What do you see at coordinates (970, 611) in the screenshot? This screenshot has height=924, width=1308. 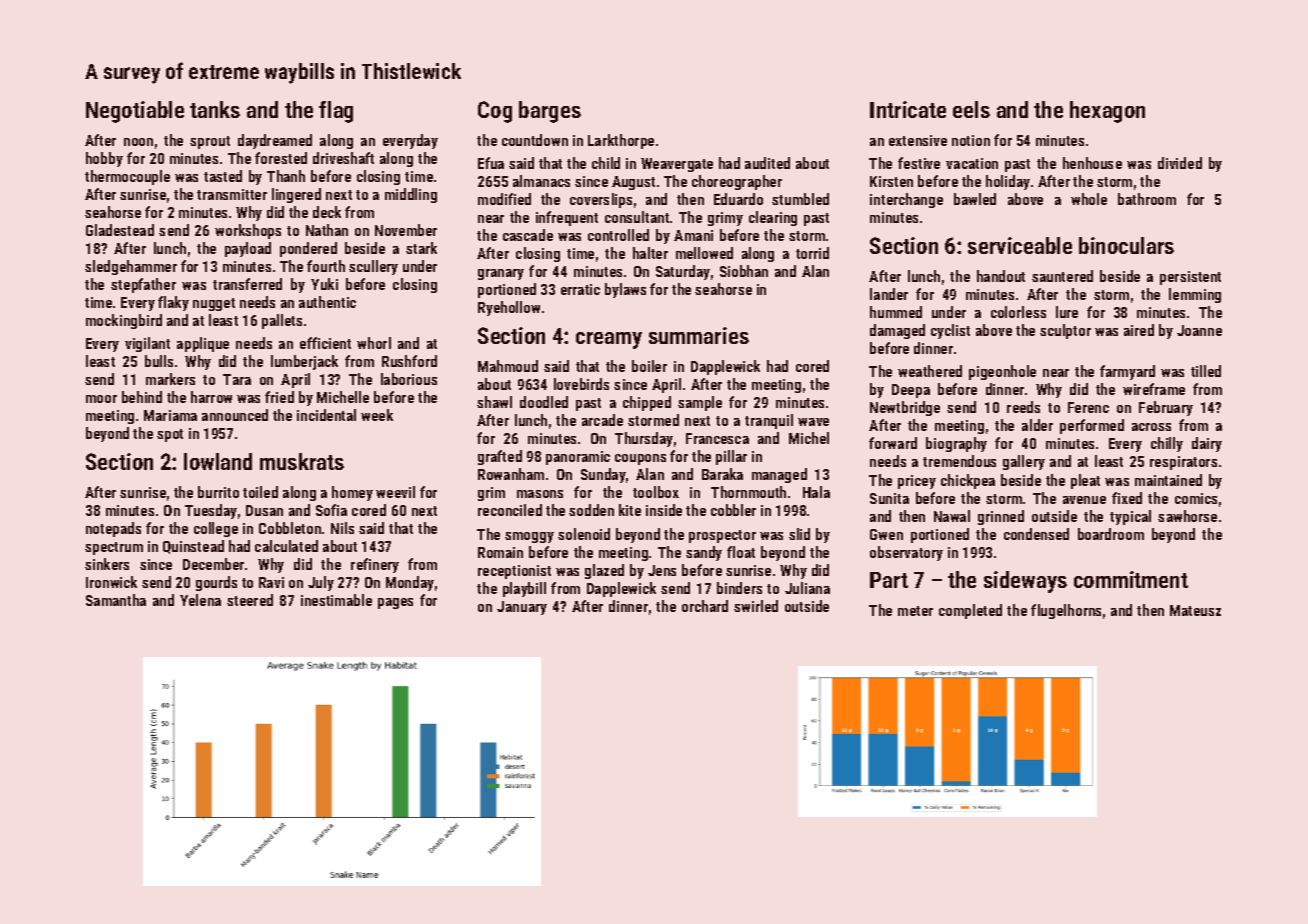 I see `completed` at bounding box center [970, 611].
